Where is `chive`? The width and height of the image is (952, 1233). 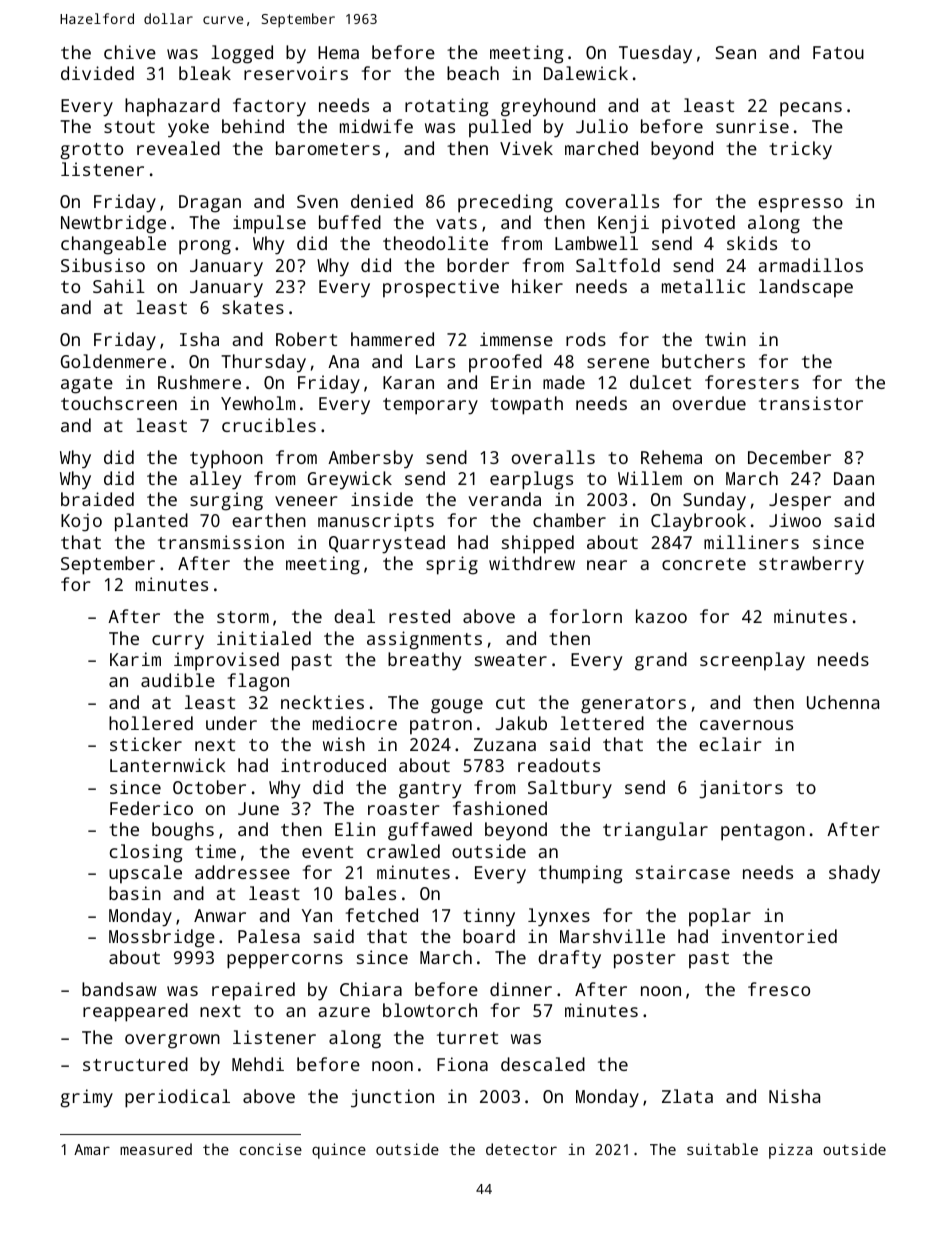
chive is located at coordinates (130, 52).
